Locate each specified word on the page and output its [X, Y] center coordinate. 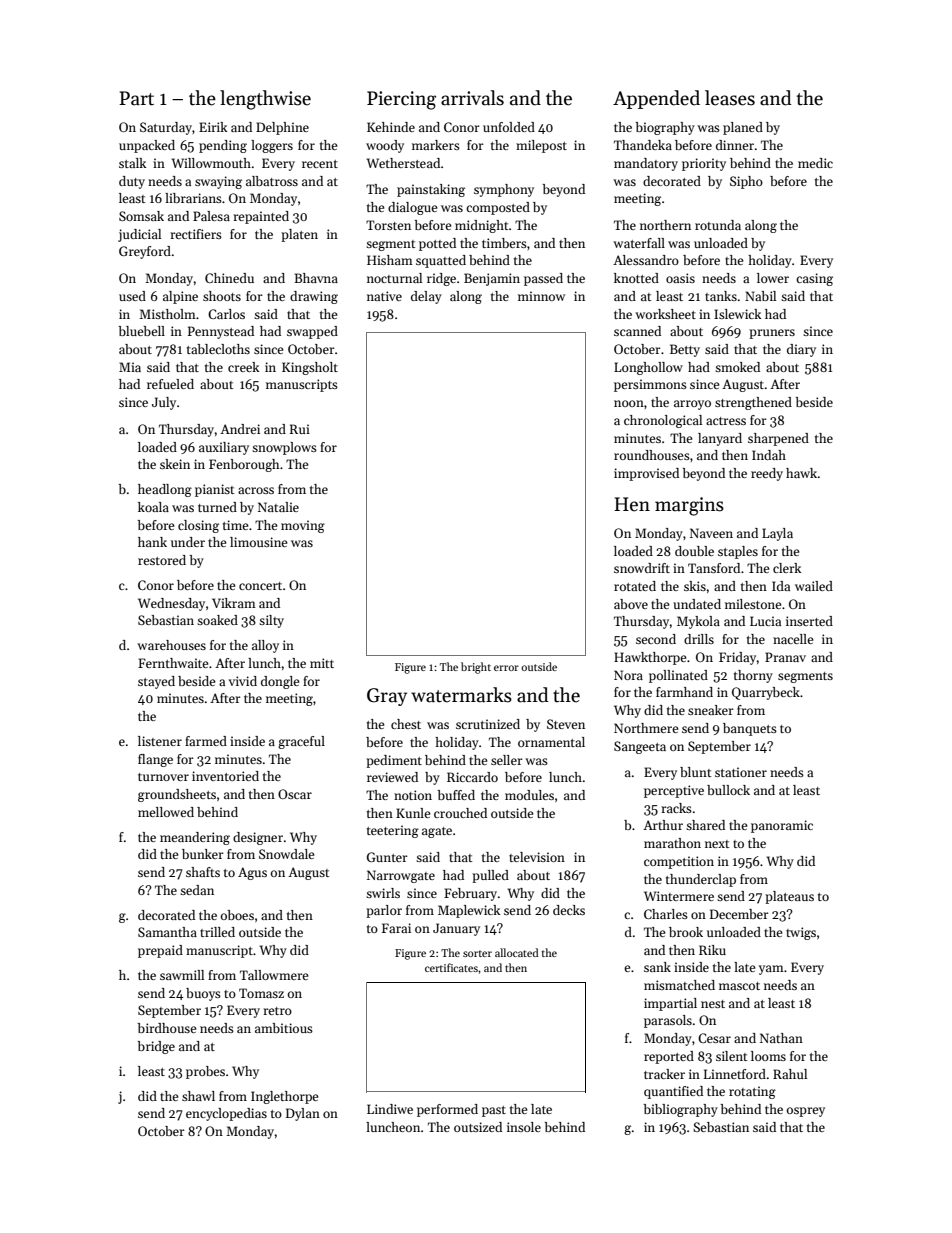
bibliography [680, 1110]
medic [815, 163]
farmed [206, 741]
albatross [272, 181]
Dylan [303, 1114]
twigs [801, 933]
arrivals [472, 98]
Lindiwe [390, 1109]
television [537, 857]
